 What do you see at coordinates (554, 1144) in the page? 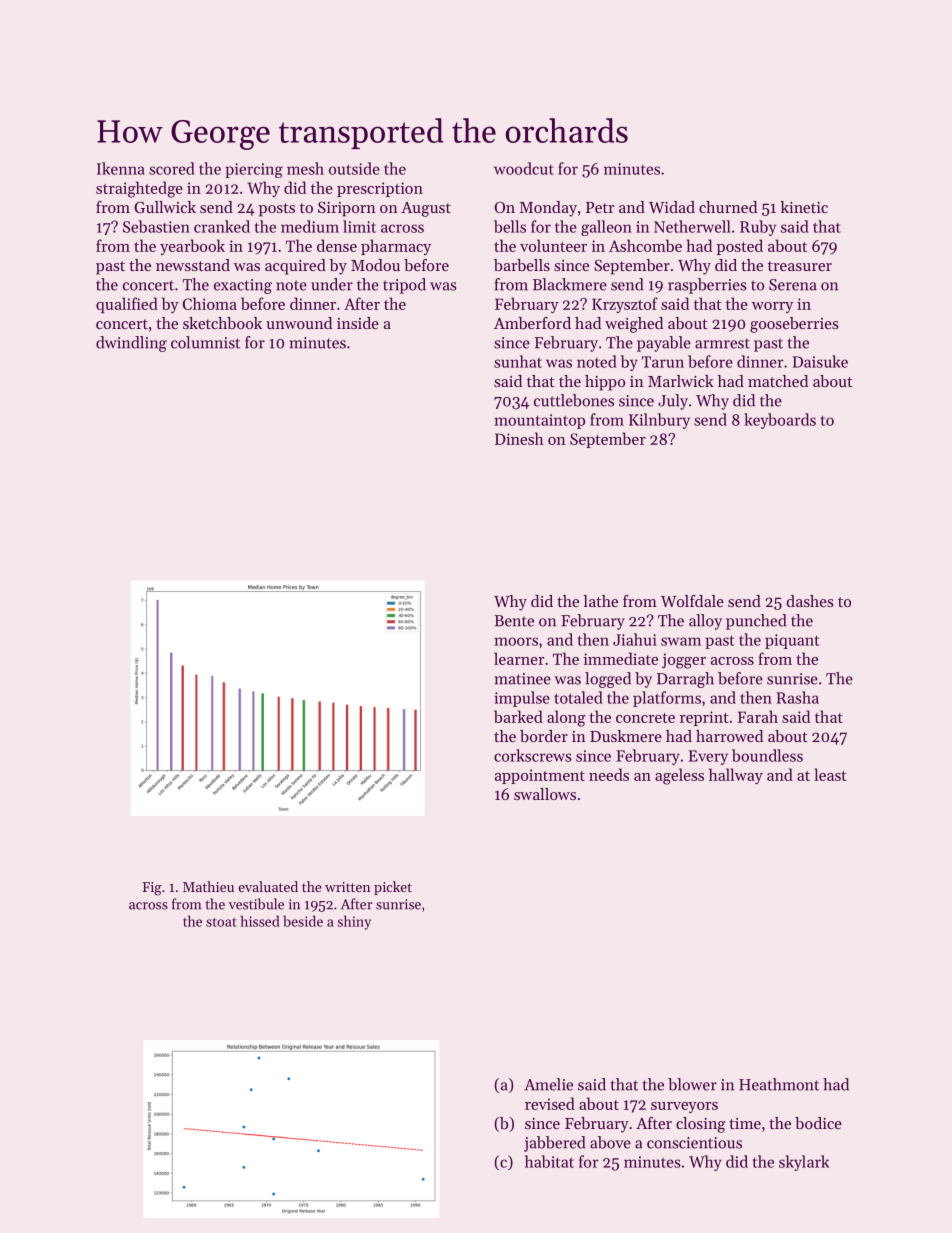
I see `jabbered` at bounding box center [554, 1144].
